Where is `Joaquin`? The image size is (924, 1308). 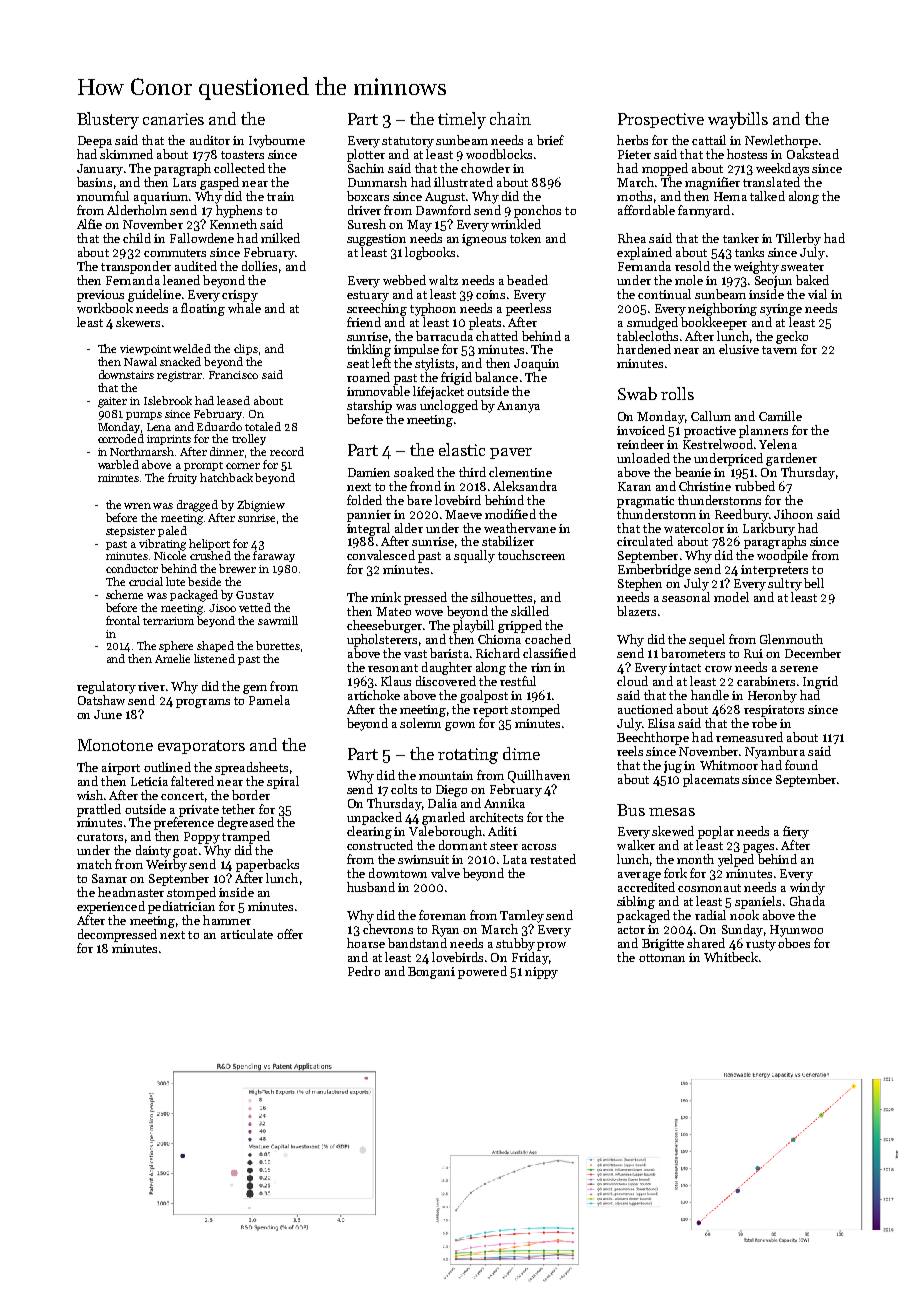
Joaquin is located at coordinates (536, 365).
